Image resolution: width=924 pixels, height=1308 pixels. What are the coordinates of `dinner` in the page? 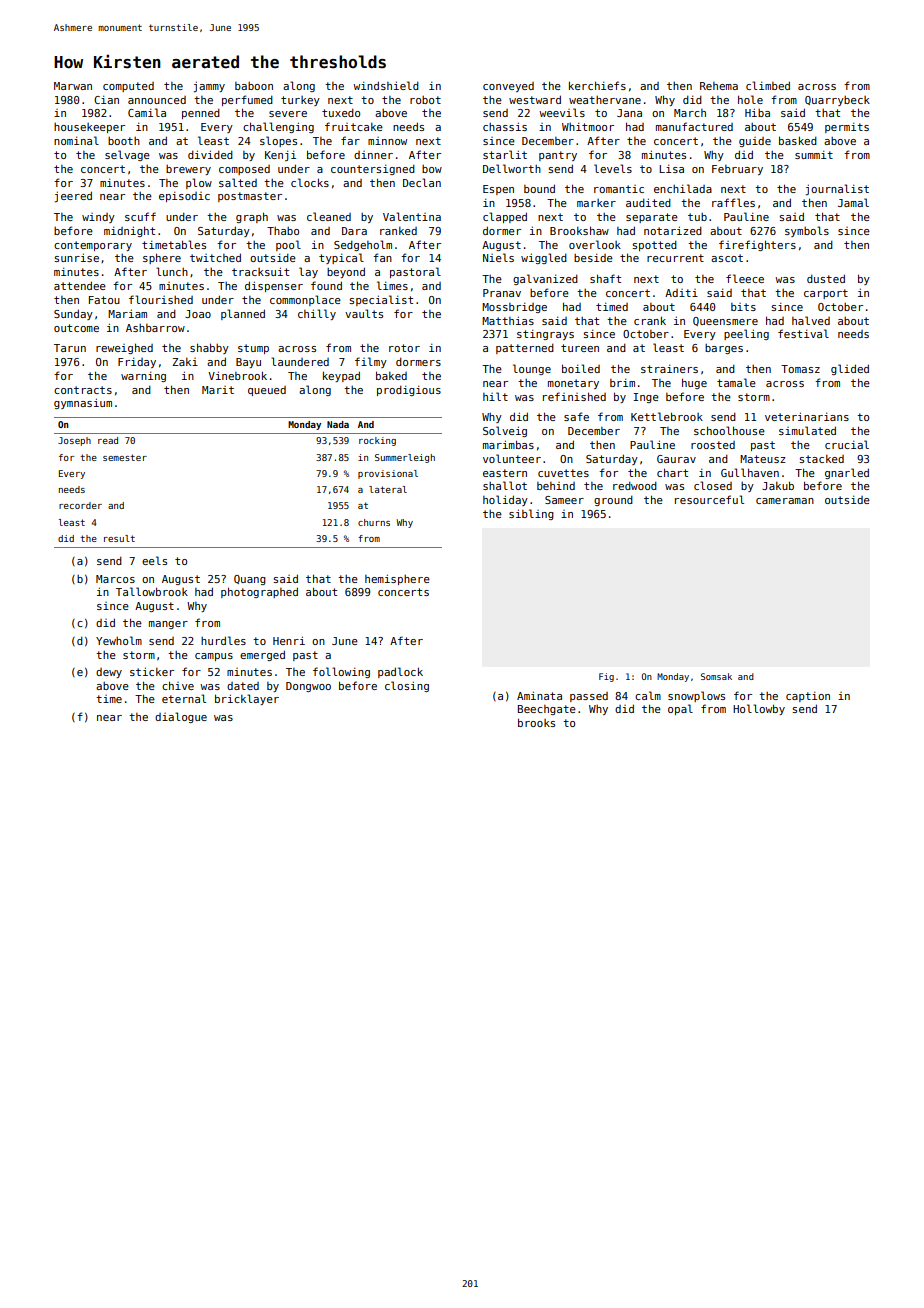 It's located at (373, 155).
